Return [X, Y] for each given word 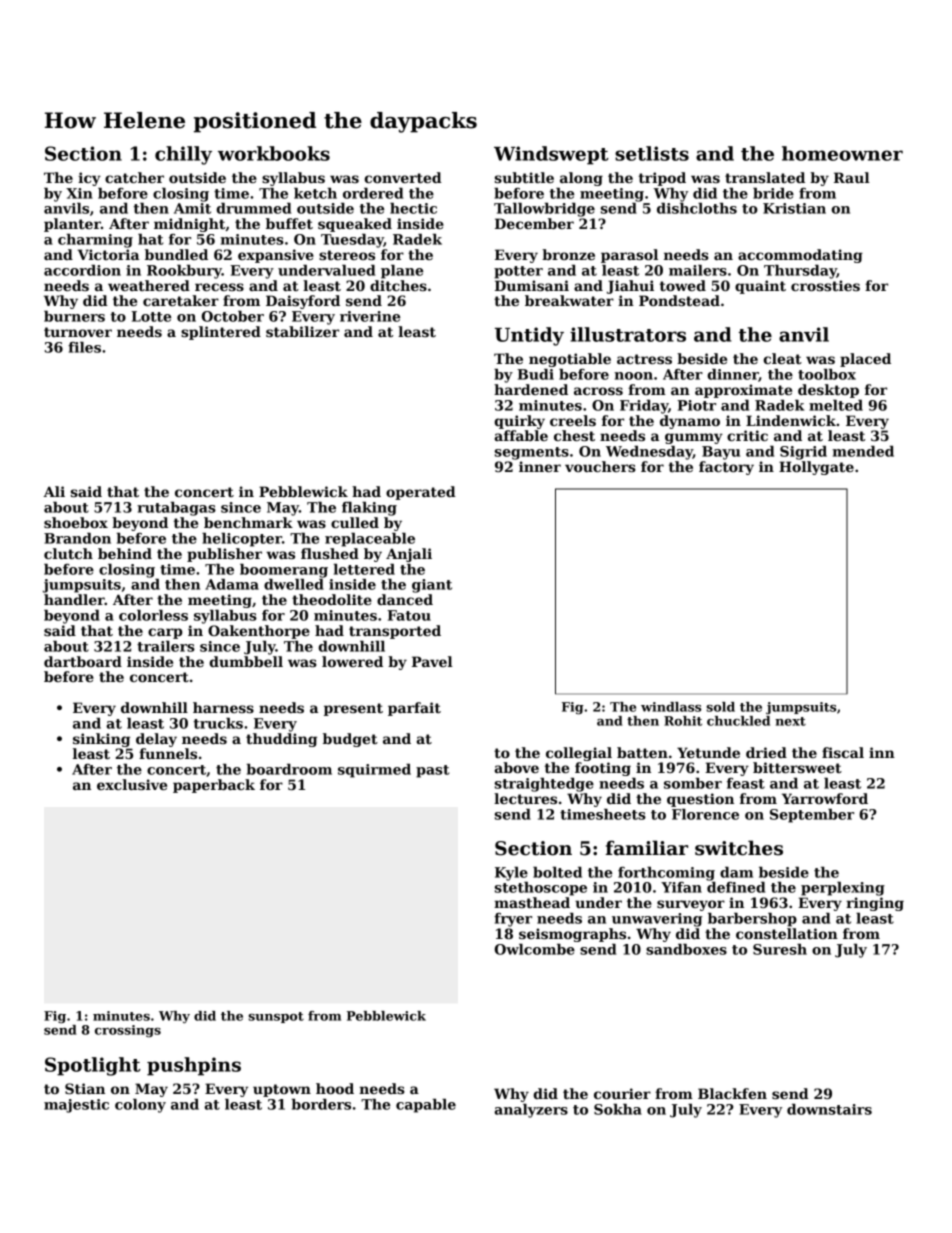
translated [765, 177]
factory [726, 468]
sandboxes [686, 949]
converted [403, 177]
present [353, 709]
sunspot [276, 1017]
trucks [218, 723]
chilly [183, 155]
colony [140, 1106]
